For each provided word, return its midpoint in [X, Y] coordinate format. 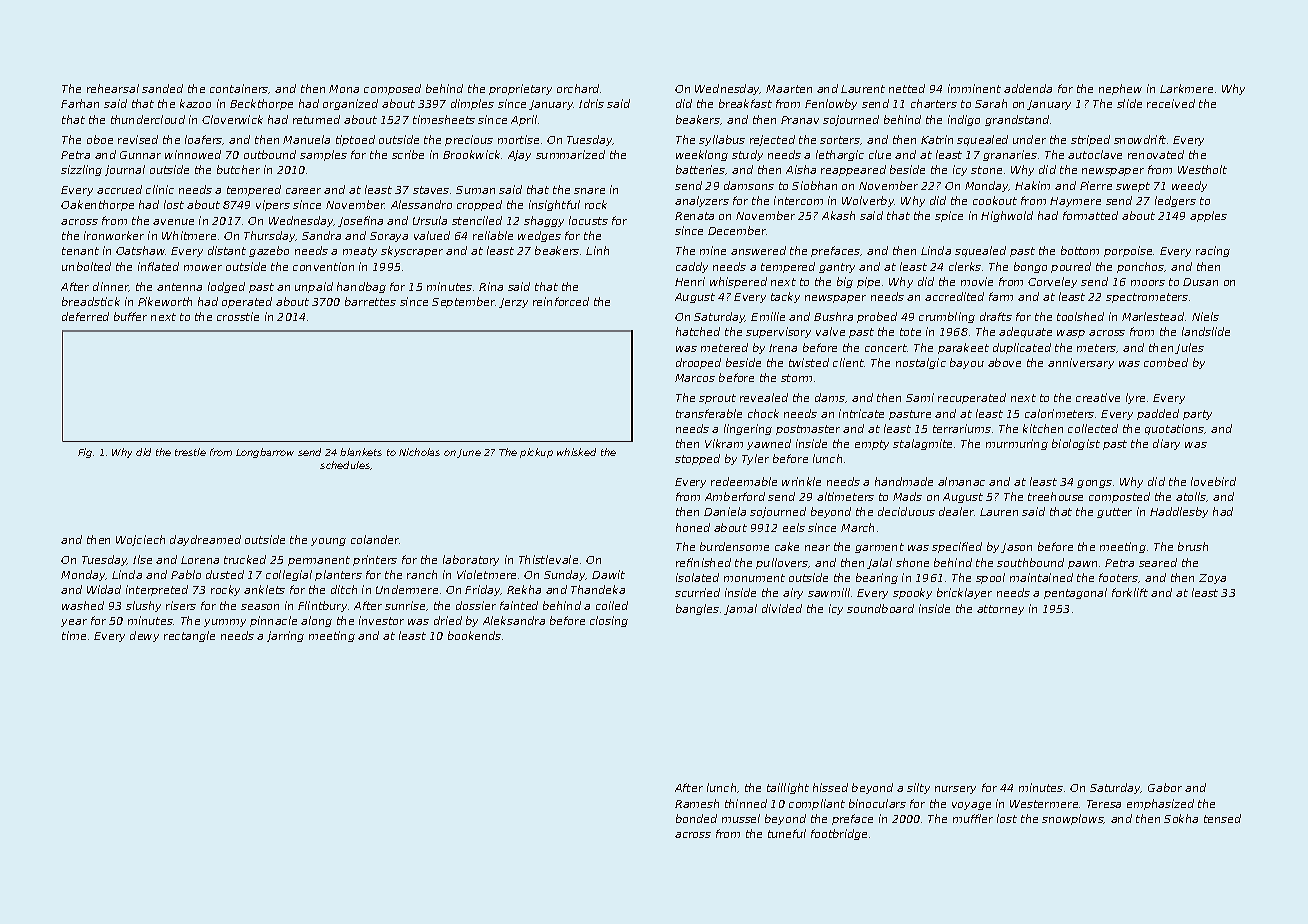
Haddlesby [1179, 512]
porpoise [1128, 251]
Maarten [789, 89]
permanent [319, 561]
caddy [692, 267]
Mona [344, 89]
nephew [1120, 89]
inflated [158, 266]
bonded [696, 818]
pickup [536, 453]
